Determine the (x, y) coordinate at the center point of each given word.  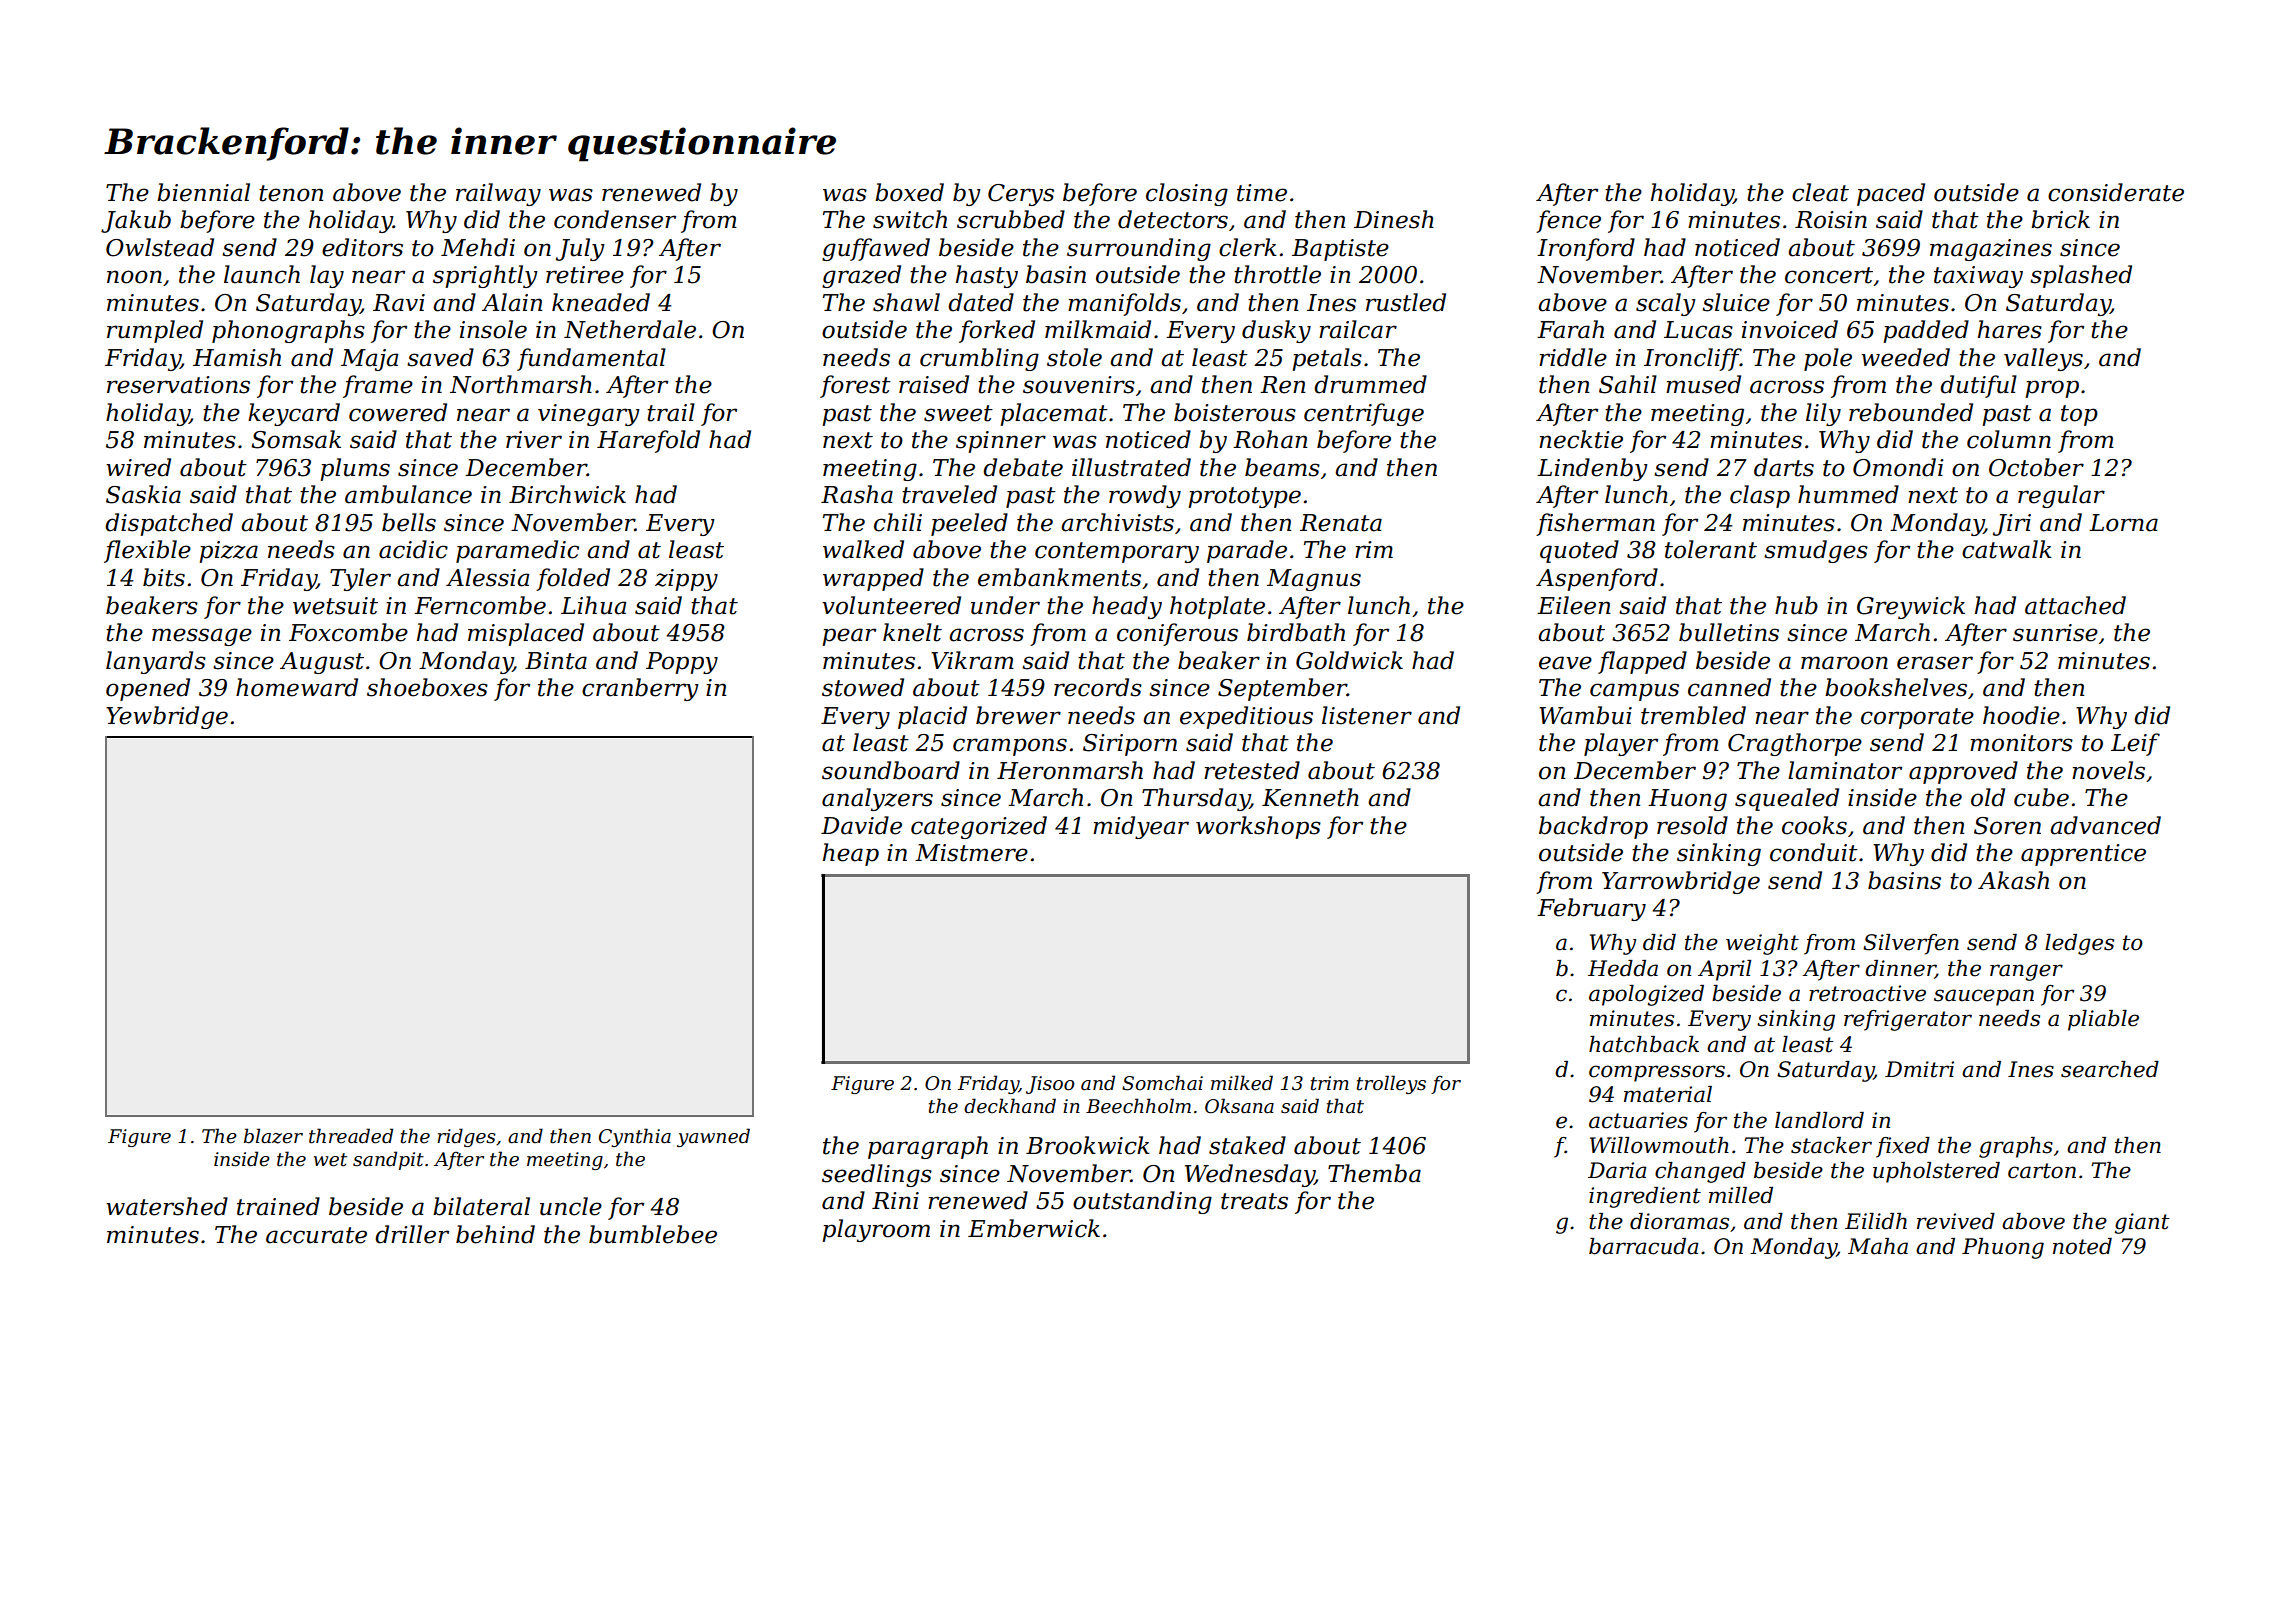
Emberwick (1034, 1228)
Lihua (593, 605)
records (1098, 687)
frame (378, 386)
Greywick (1911, 607)
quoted (1579, 551)
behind (495, 1234)
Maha (1878, 1246)
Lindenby (1592, 469)
